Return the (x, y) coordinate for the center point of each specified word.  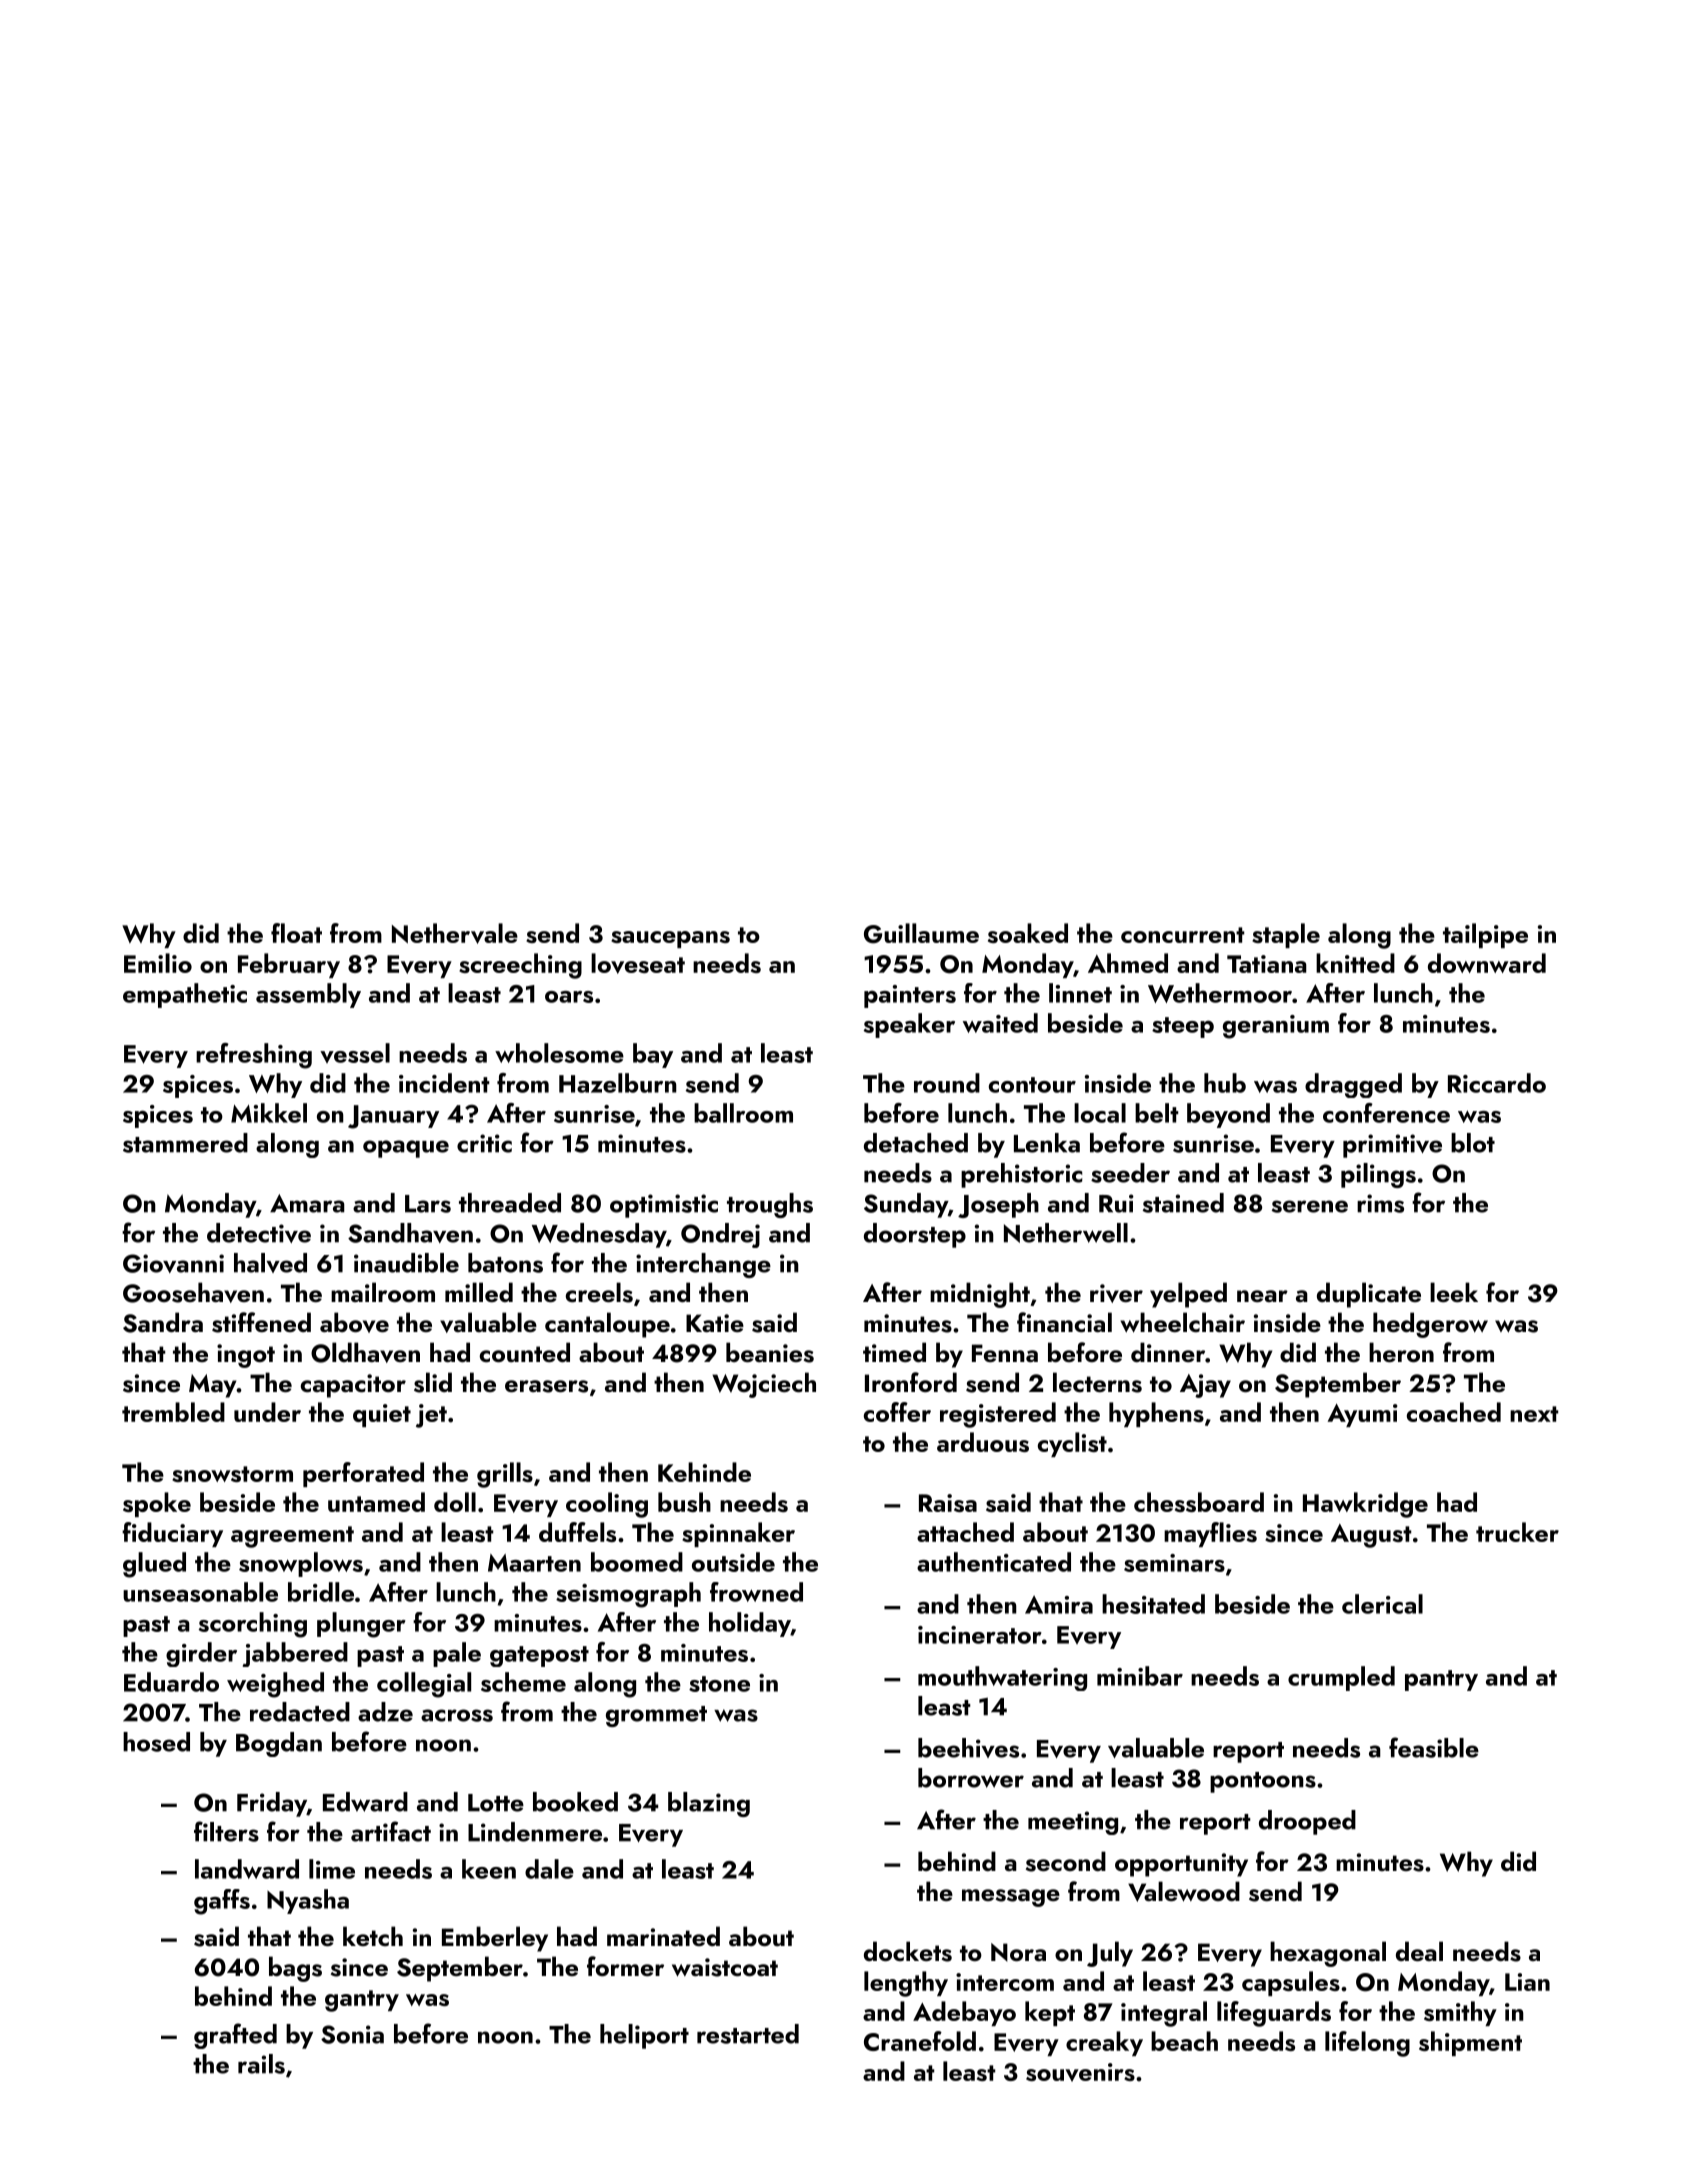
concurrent (1183, 935)
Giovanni (173, 1263)
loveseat (638, 963)
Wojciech (764, 1385)
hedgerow (1430, 1325)
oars (569, 997)
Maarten (534, 1563)
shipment (1470, 2043)
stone (719, 1684)
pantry (1441, 1680)
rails (261, 2064)
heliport (644, 2036)
